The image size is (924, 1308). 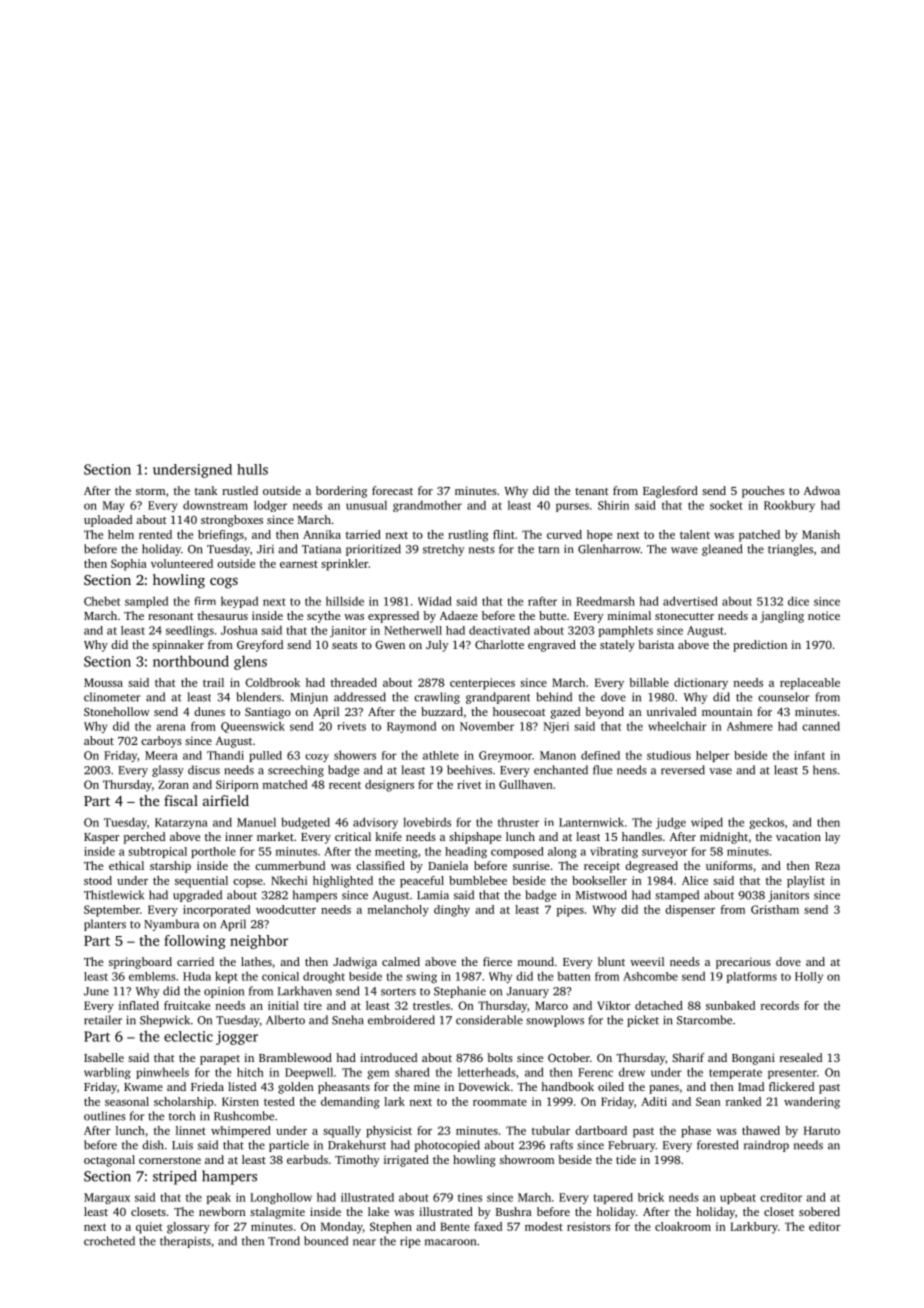 I want to click on temperate, so click(x=735, y=1074).
